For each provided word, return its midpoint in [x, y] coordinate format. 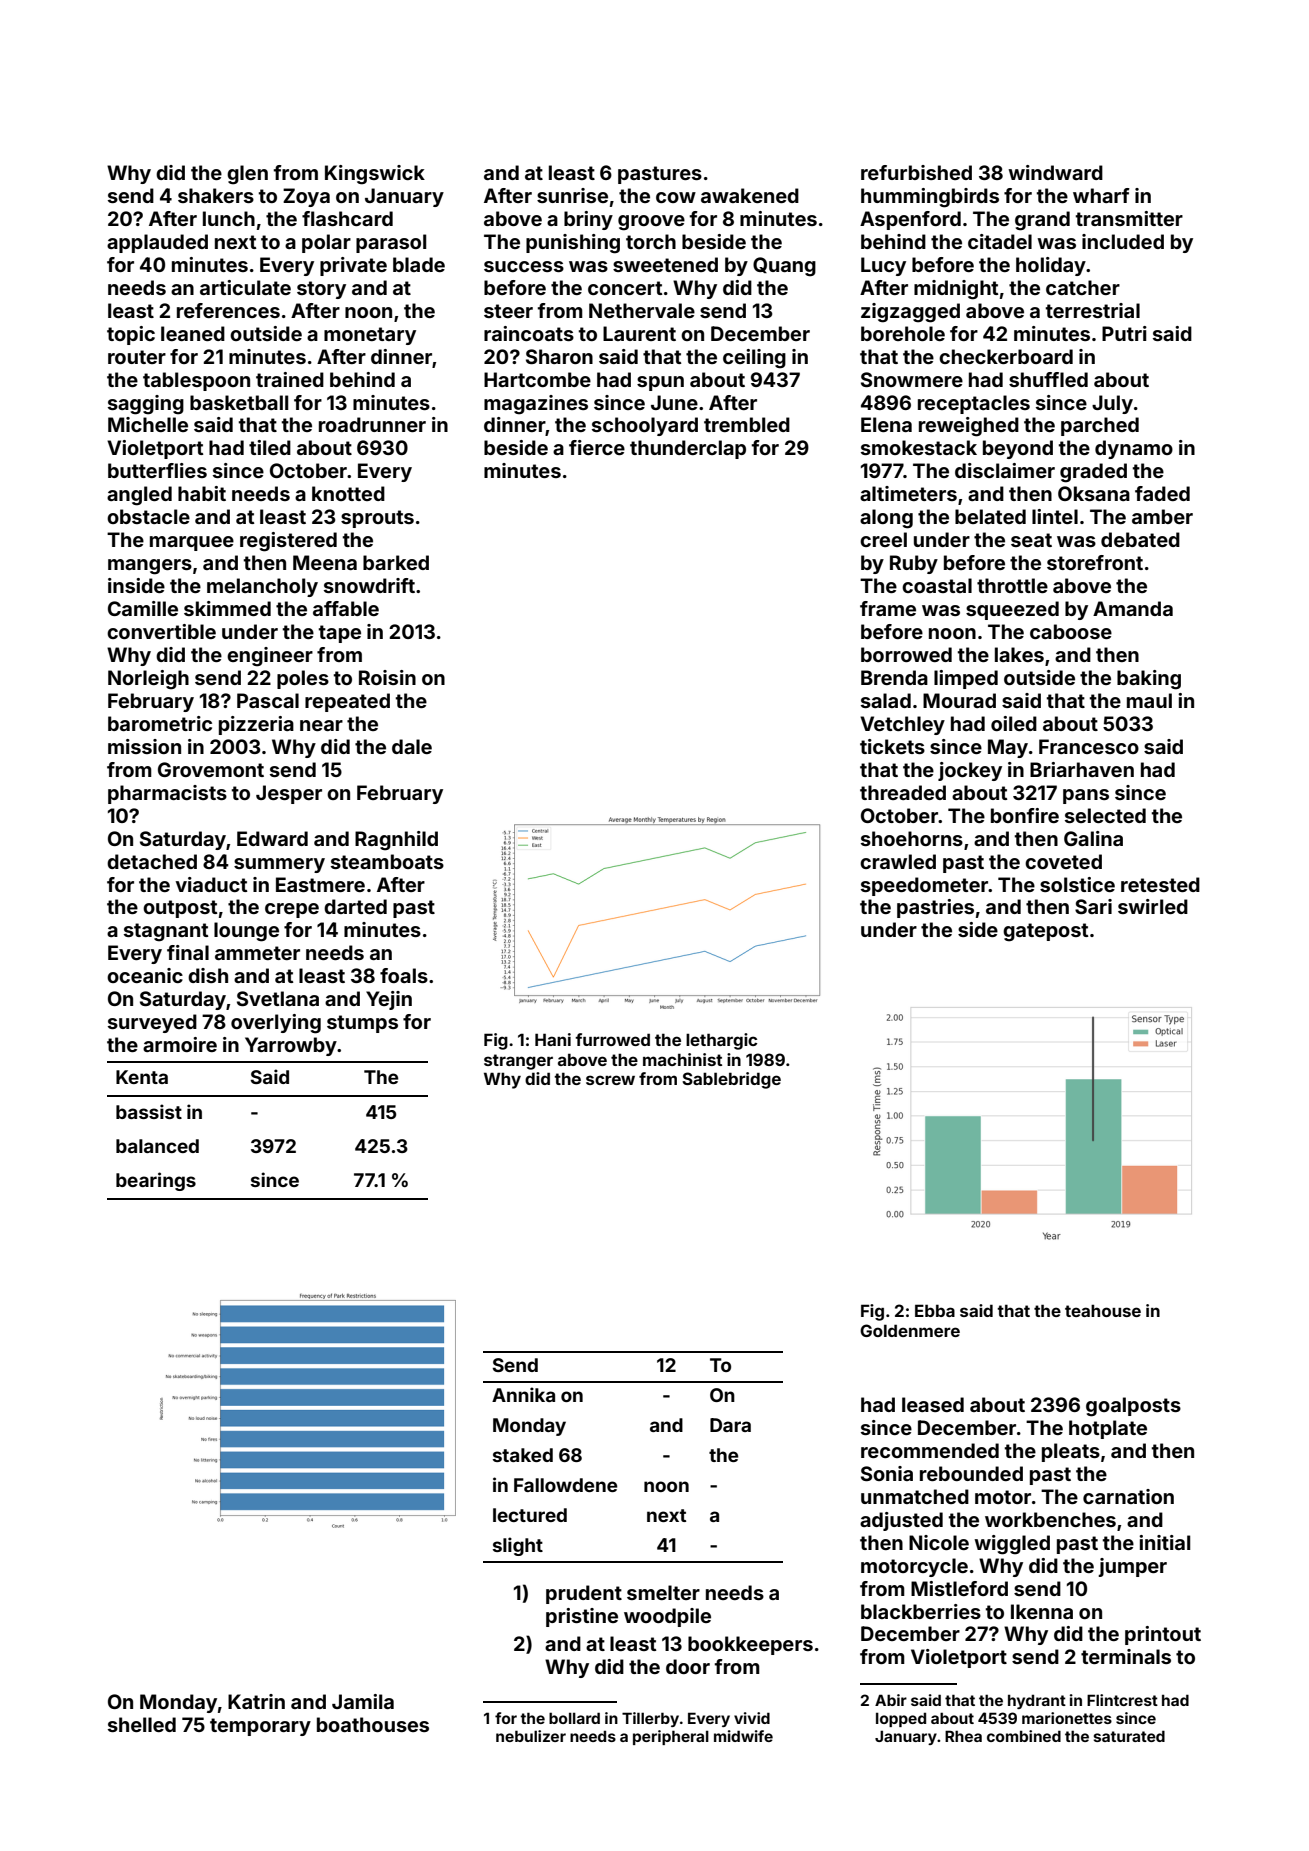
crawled [898, 861]
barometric [160, 723]
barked [396, 562]
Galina [1093, 838]
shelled [142, 1724]
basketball [239, 402]
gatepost [1045, 932]
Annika [523, 1394]
